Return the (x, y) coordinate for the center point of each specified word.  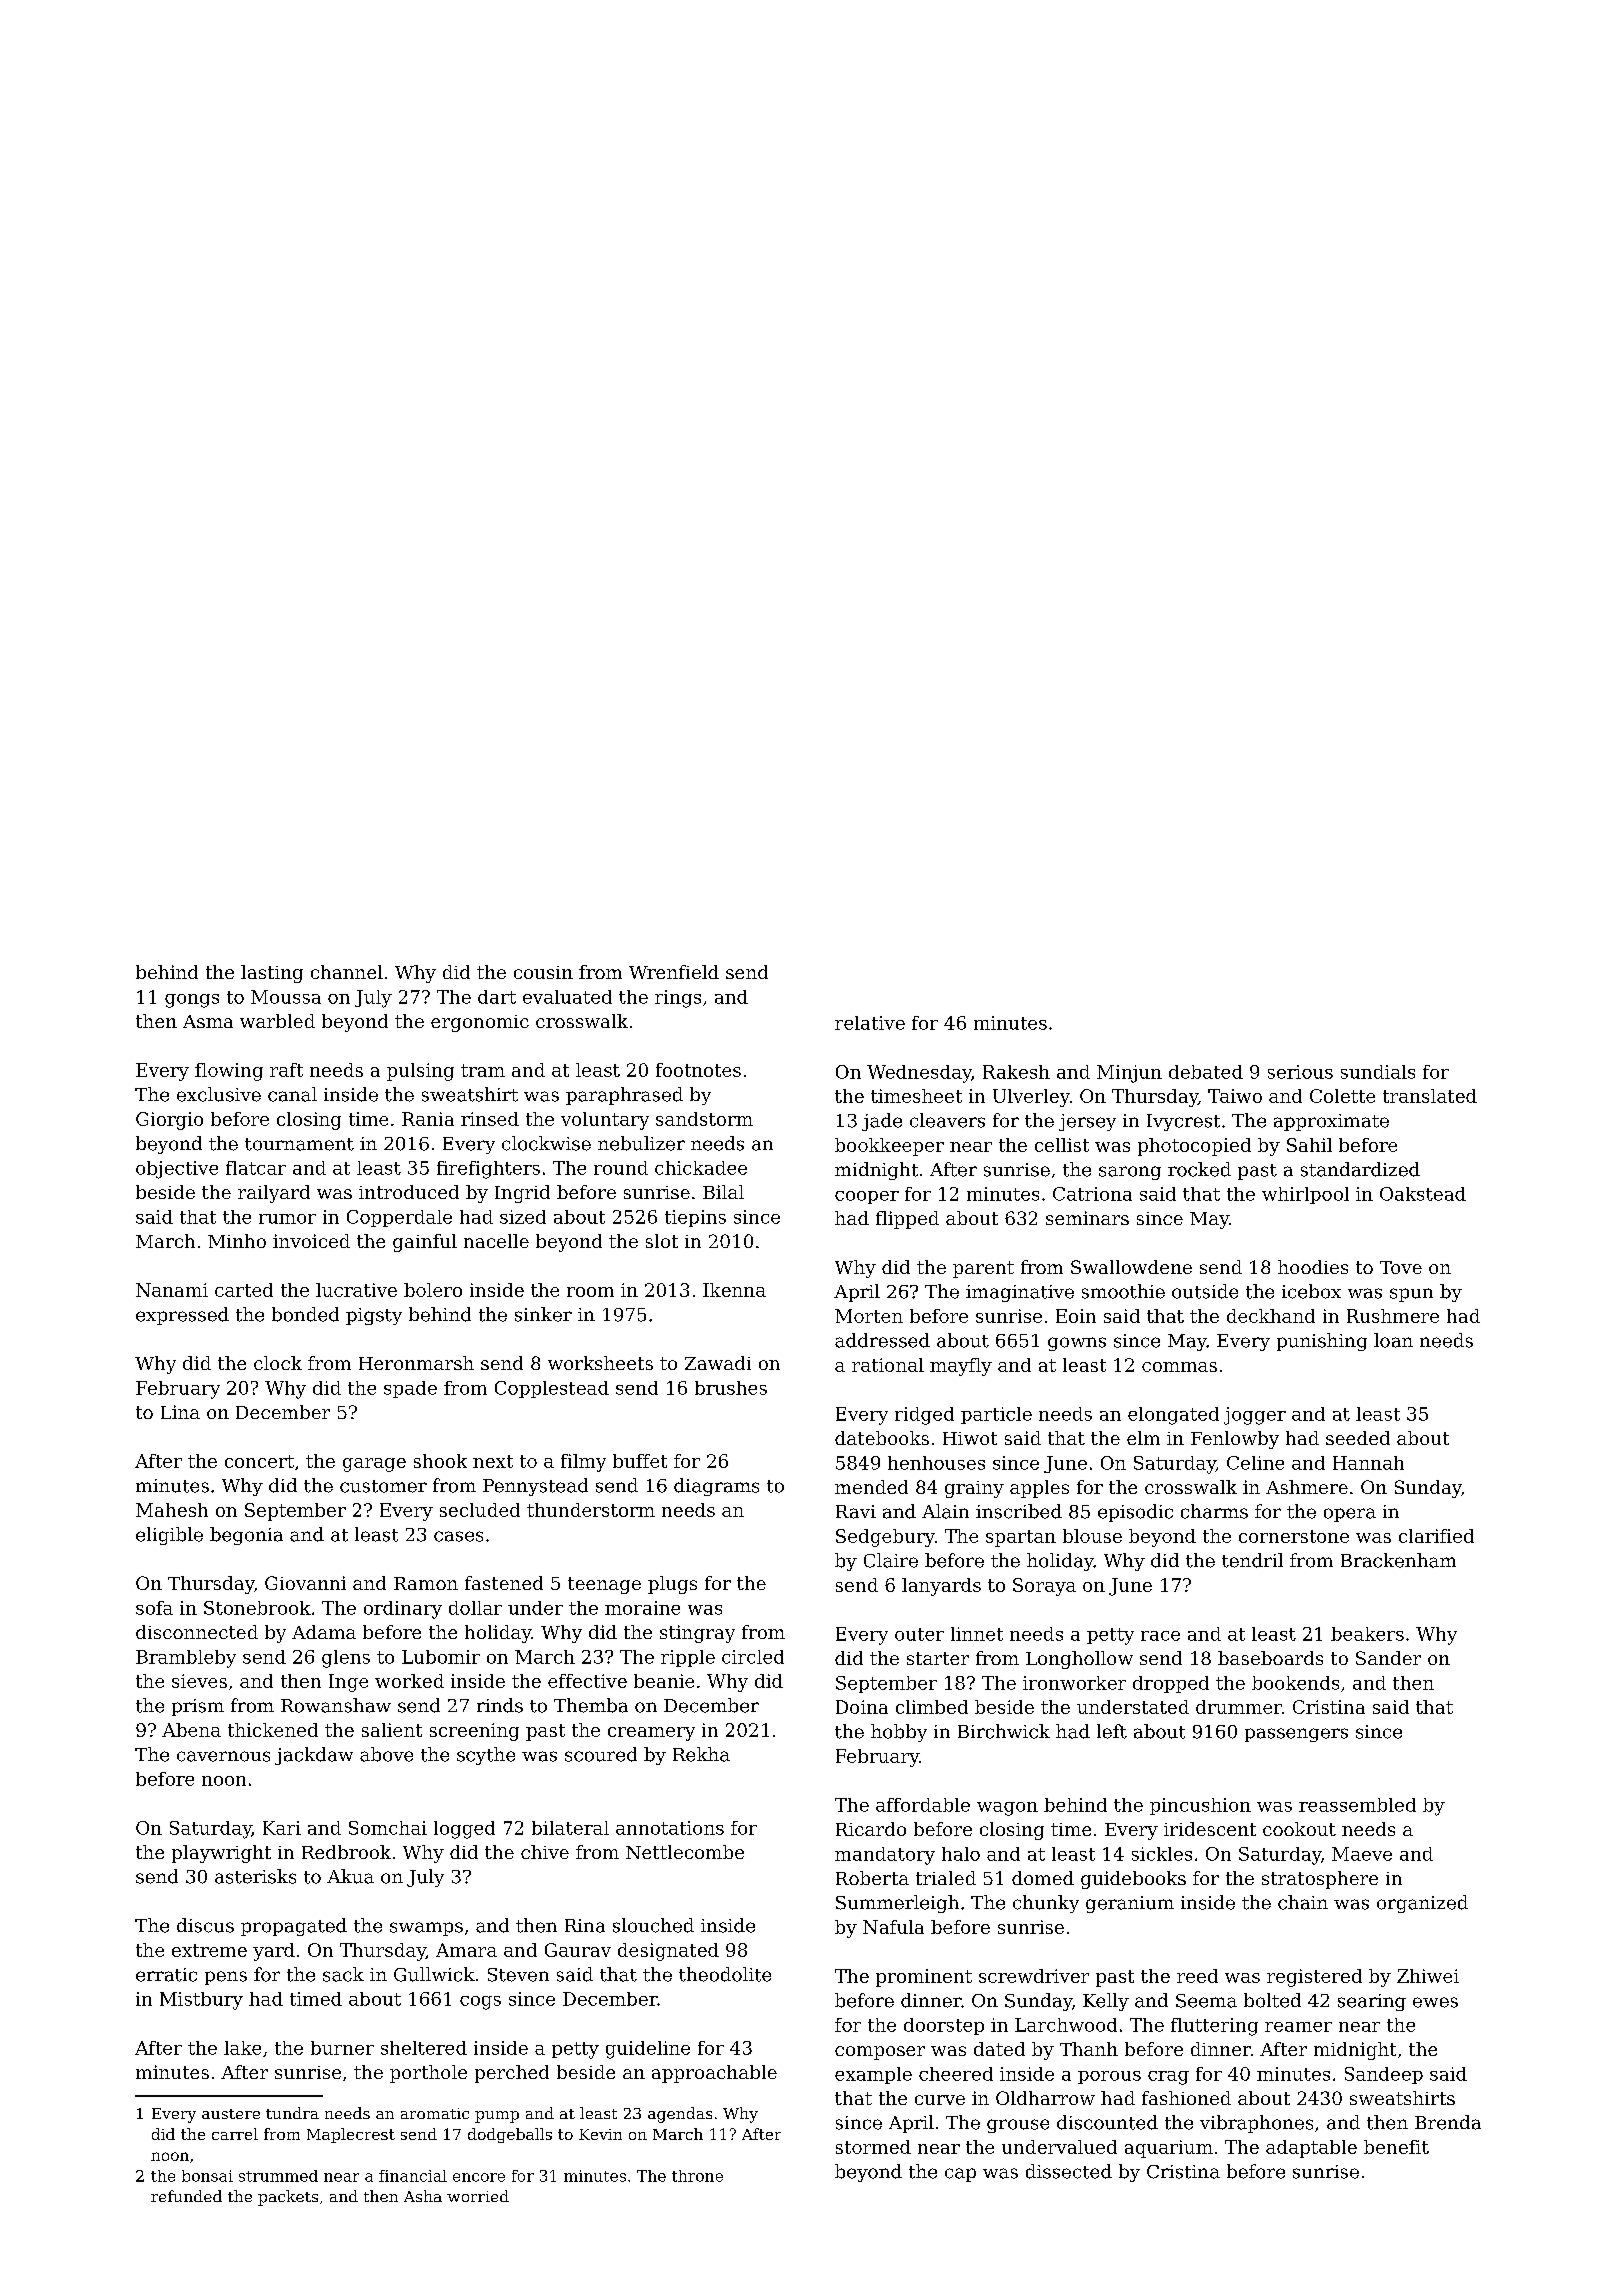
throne (697, 2176)
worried (478, 2196)
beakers (1367, 1634)
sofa (154, 1608)
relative (870, 1023)
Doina (862, 1707)
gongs (192, 1001)
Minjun (1129, 1074)
